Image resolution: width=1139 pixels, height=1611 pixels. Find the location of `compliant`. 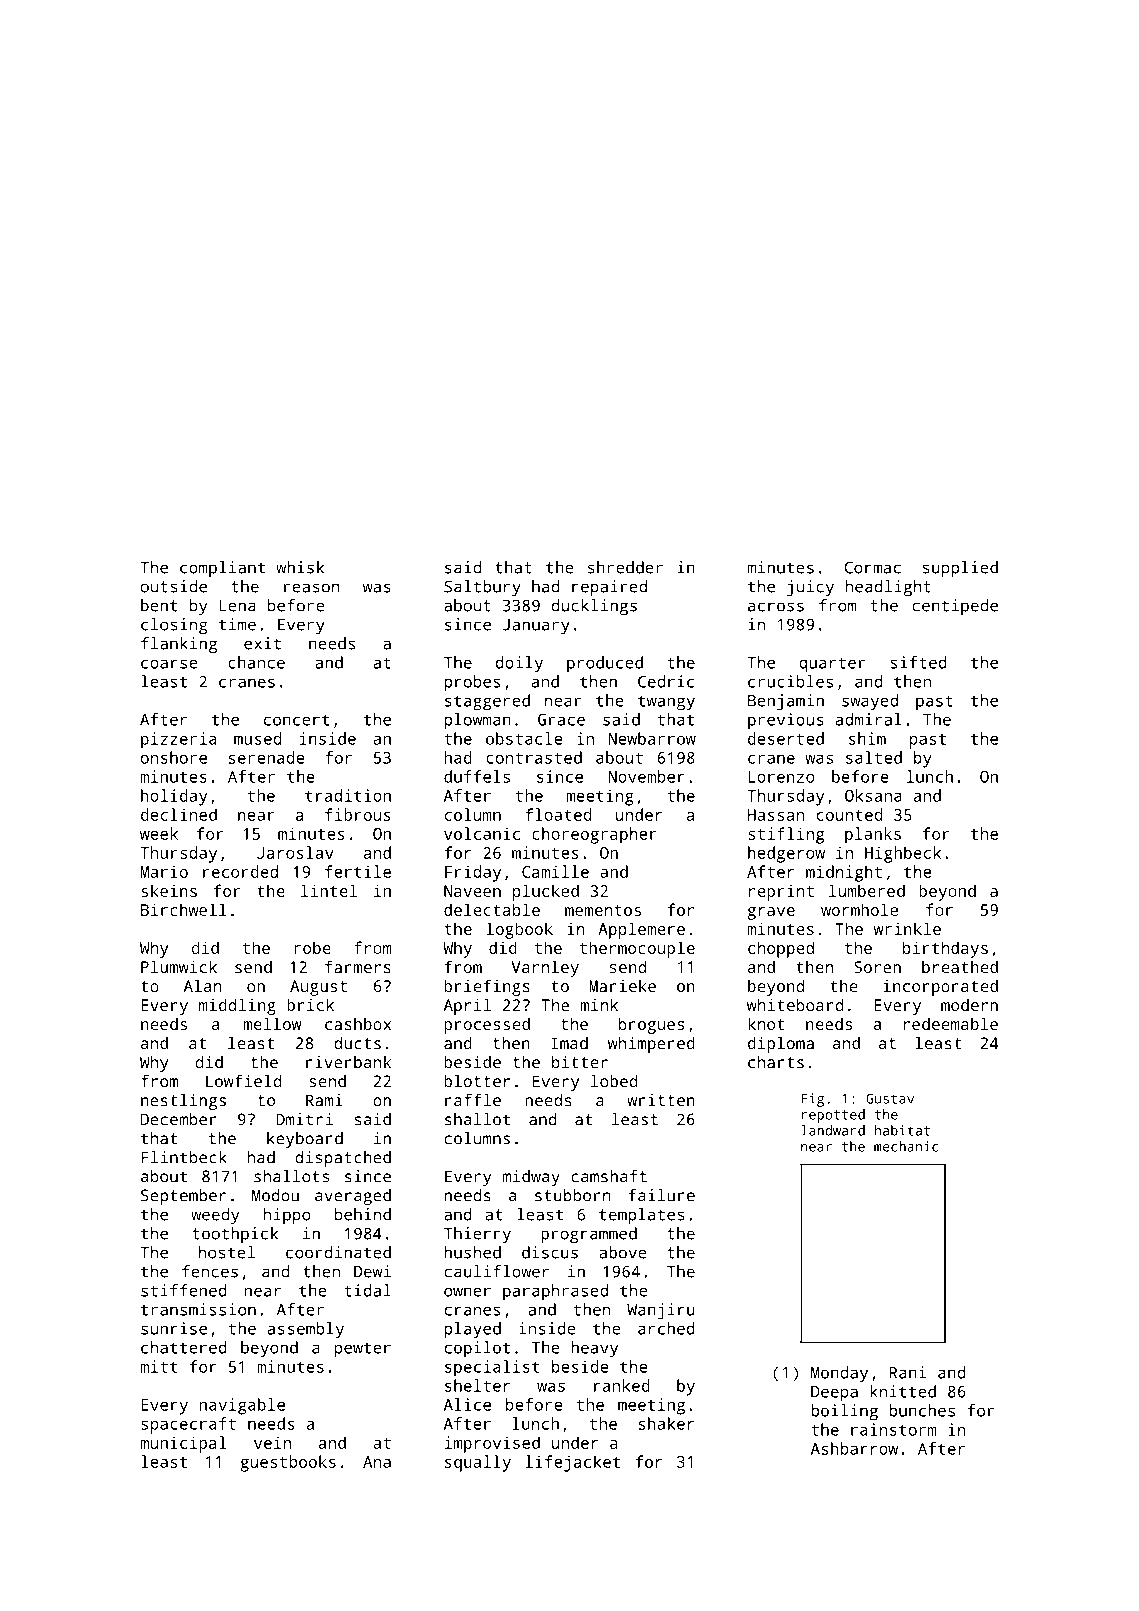

compliant is located at coordinates (222, 569).
